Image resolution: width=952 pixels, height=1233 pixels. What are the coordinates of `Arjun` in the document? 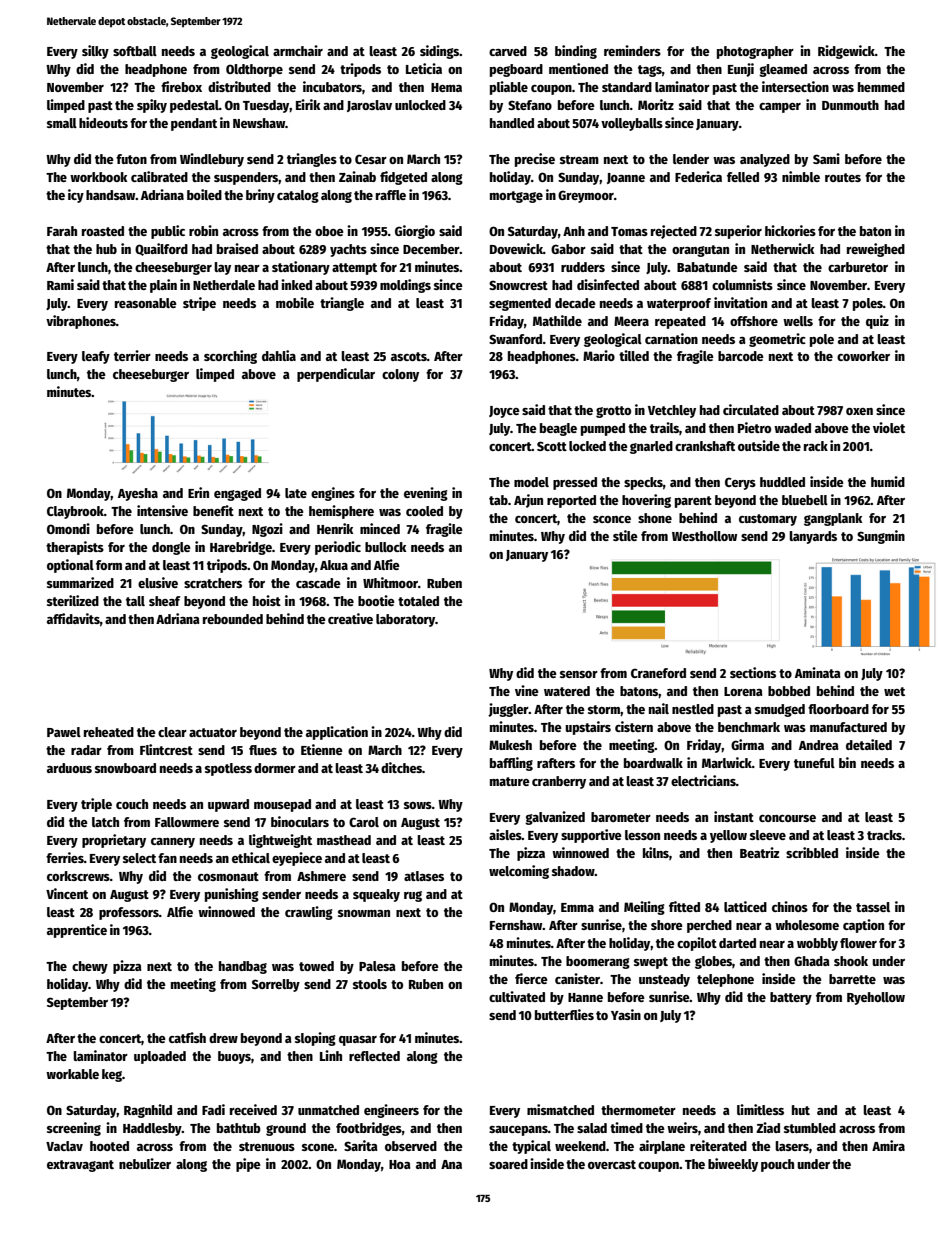 It's located at (528, 501).
